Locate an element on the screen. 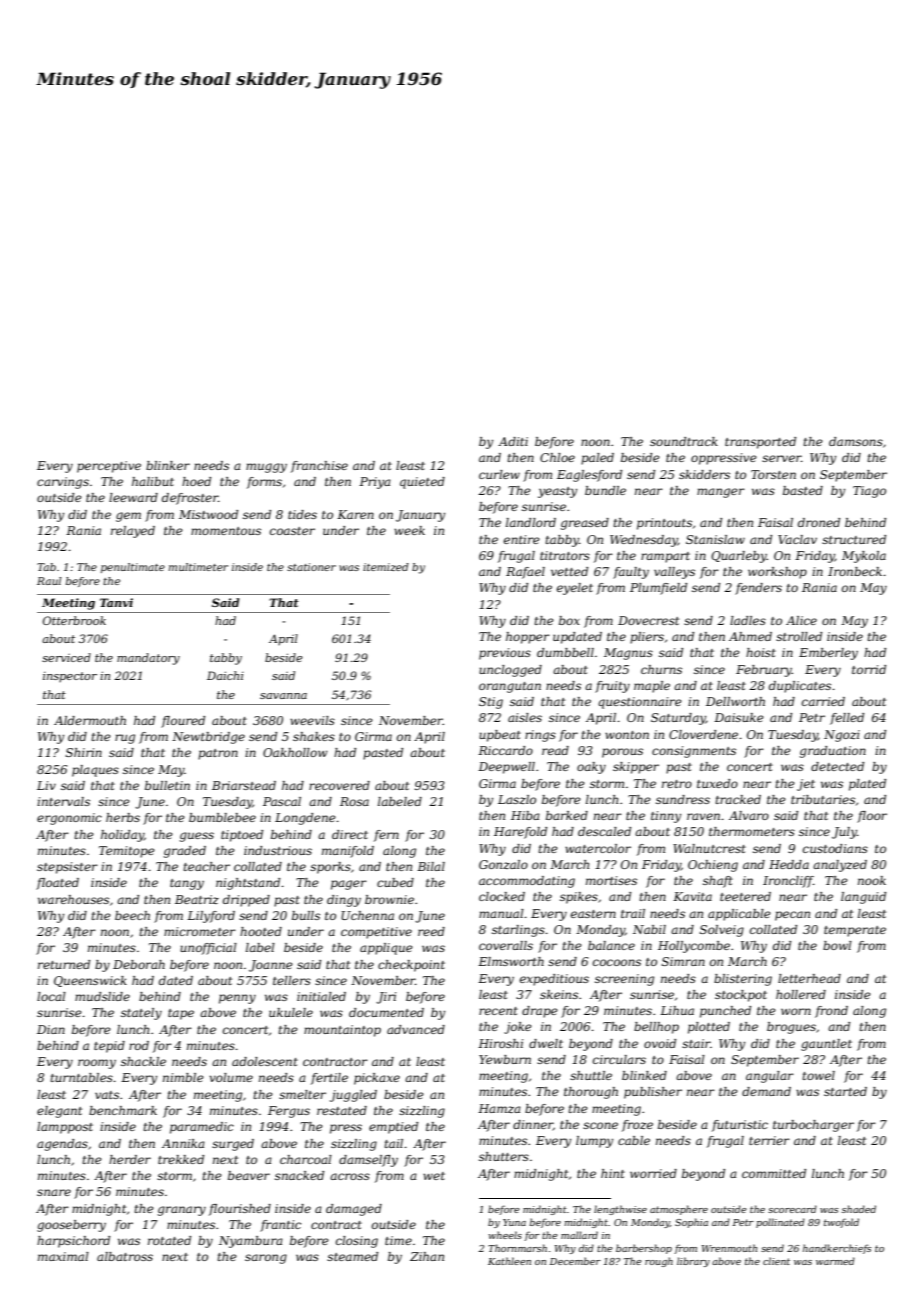 This screenshot has width=924, height=1308. itemized is located at coordinates (386, 567).
